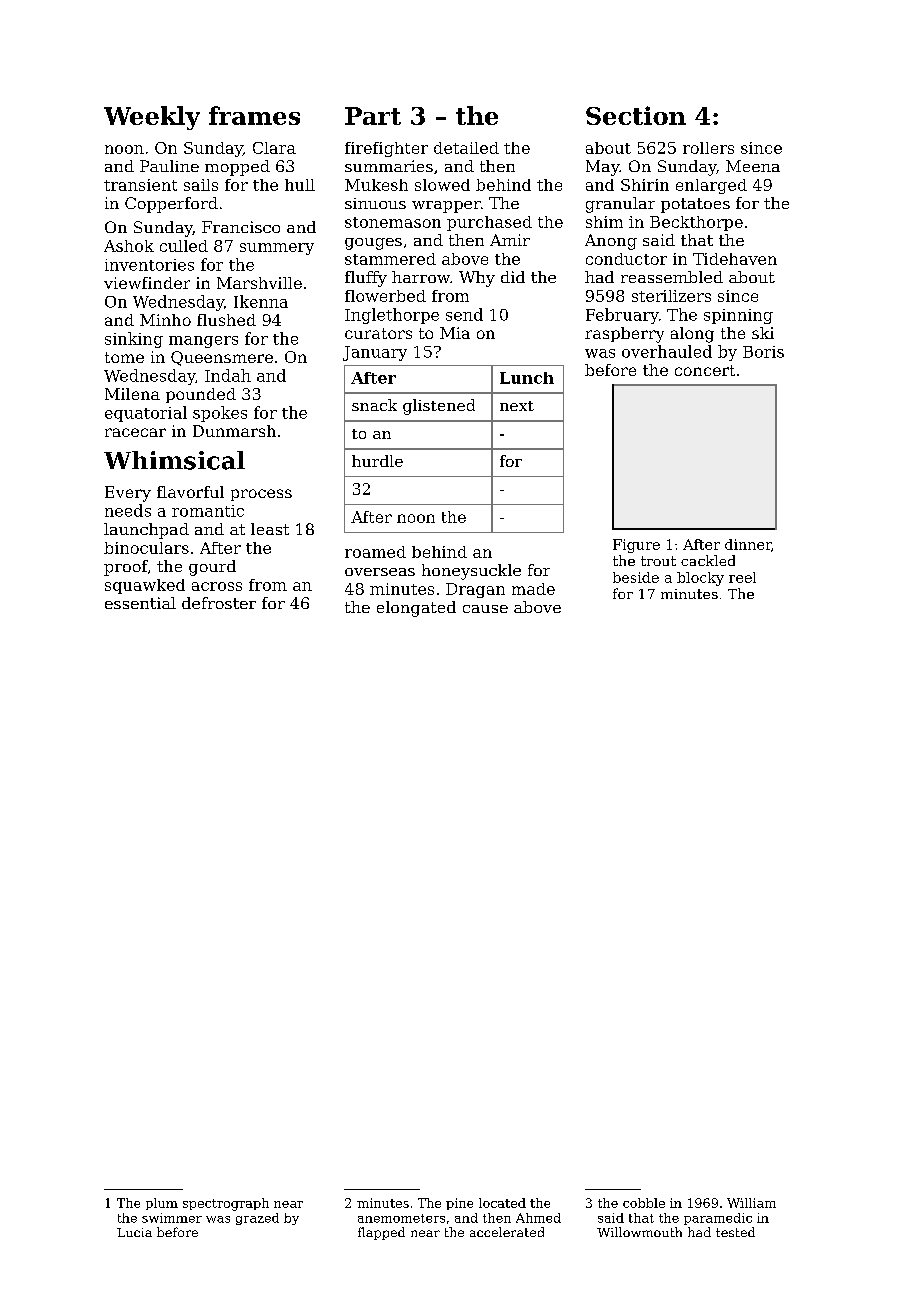 Image resolution: width=908 pixels, height=1316 pixels. Describe the element at coordinates (261, 495) in the page. I see `process` at that location.
